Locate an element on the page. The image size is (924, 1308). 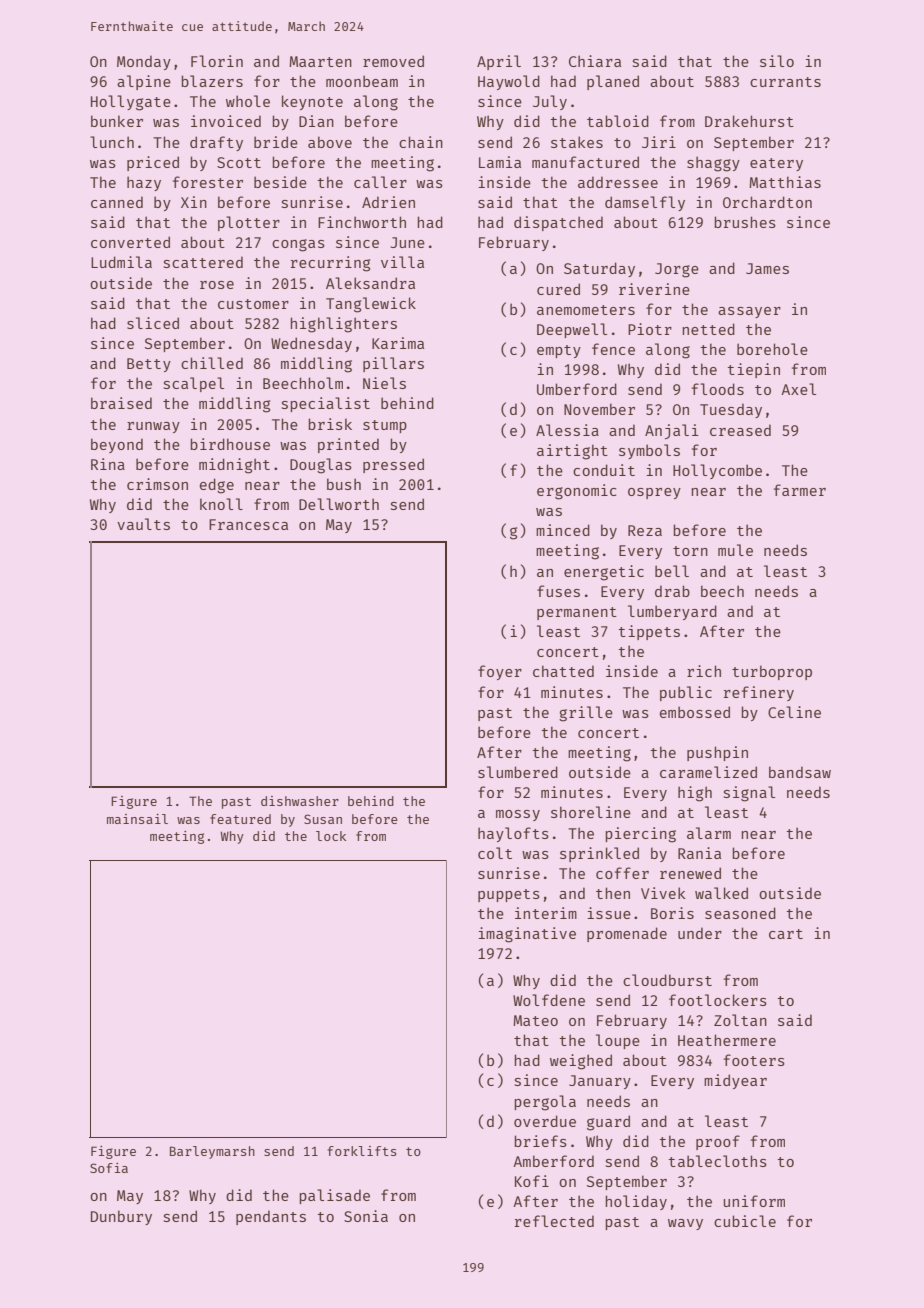
netted is located at coordinates (708, 329).
